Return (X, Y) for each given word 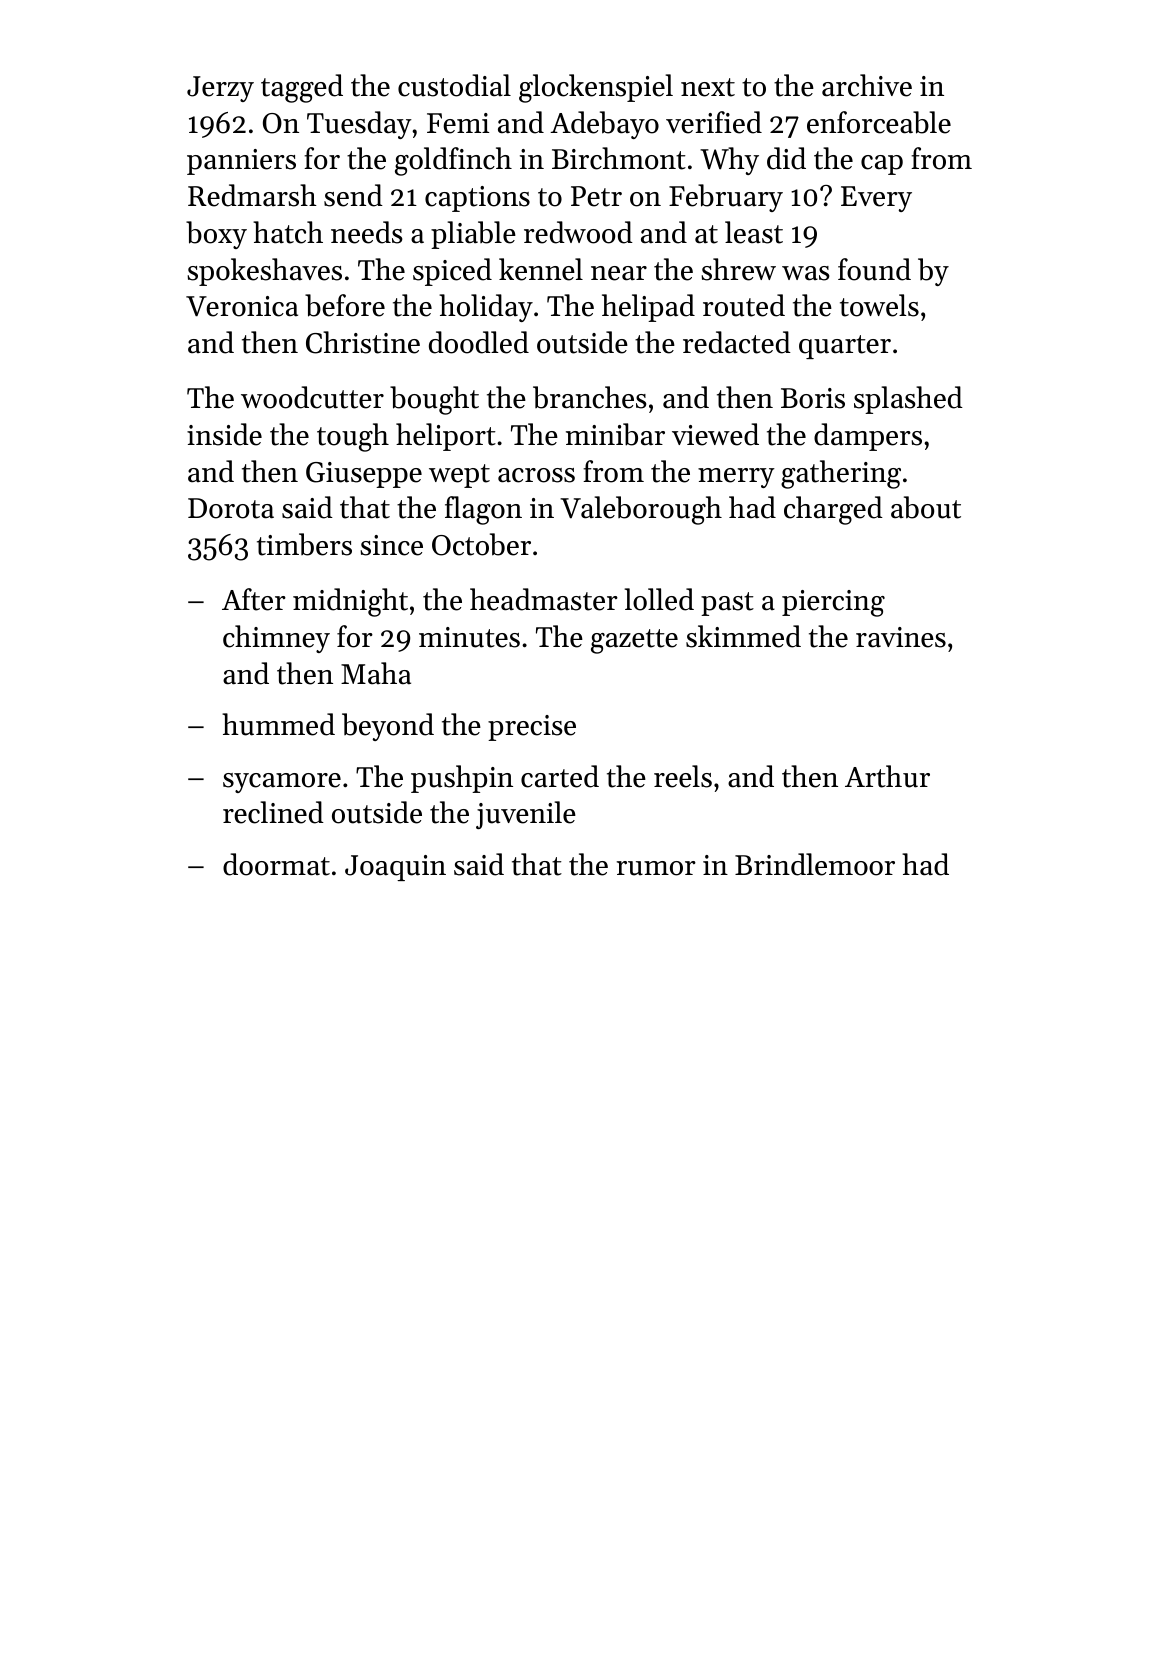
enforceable (879, 122)
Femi (458, 123)
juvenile (526, 815)
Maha (376, 673)
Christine (363, 342)
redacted (737, 342)
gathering (841, 474)
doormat (276, 864)
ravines (901, 637)
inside (224, 434)
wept (459, 476)
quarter (845, 347)
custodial (454, 85)
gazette (634, 641)
